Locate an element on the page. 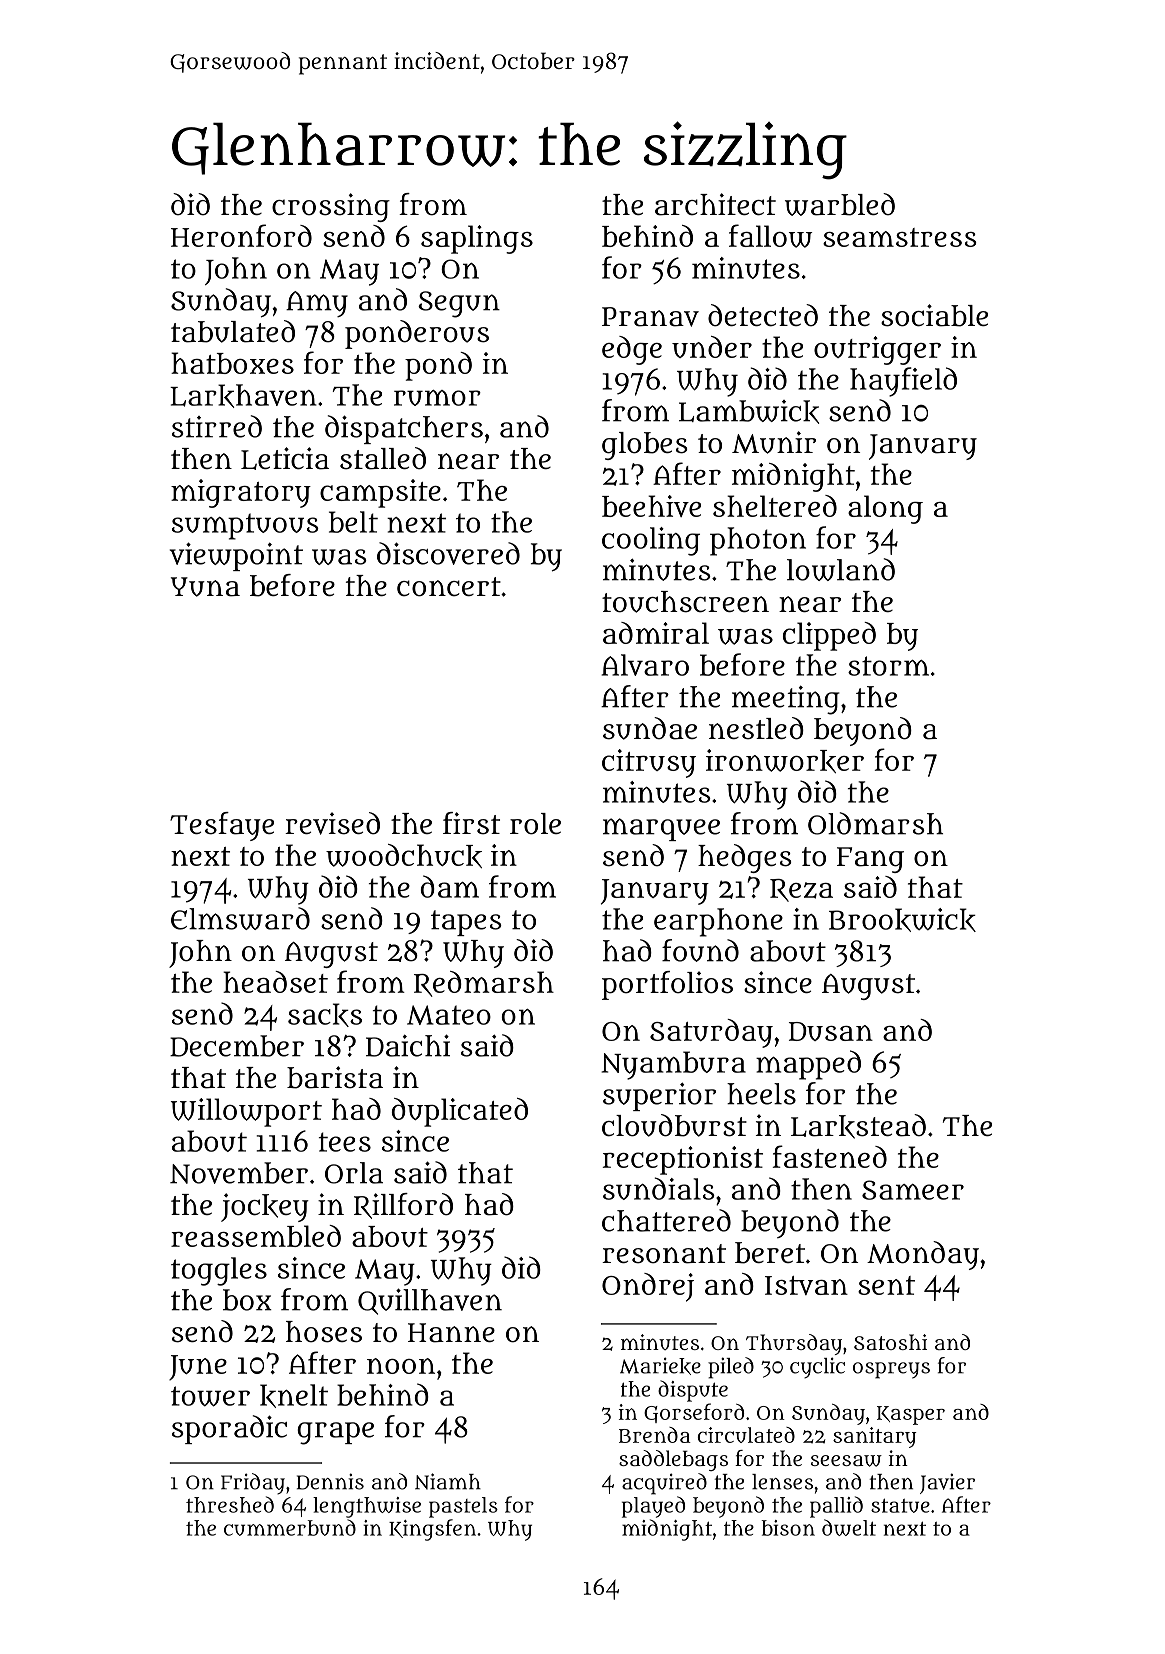  seamstress is located at coordinates (900, 237).
